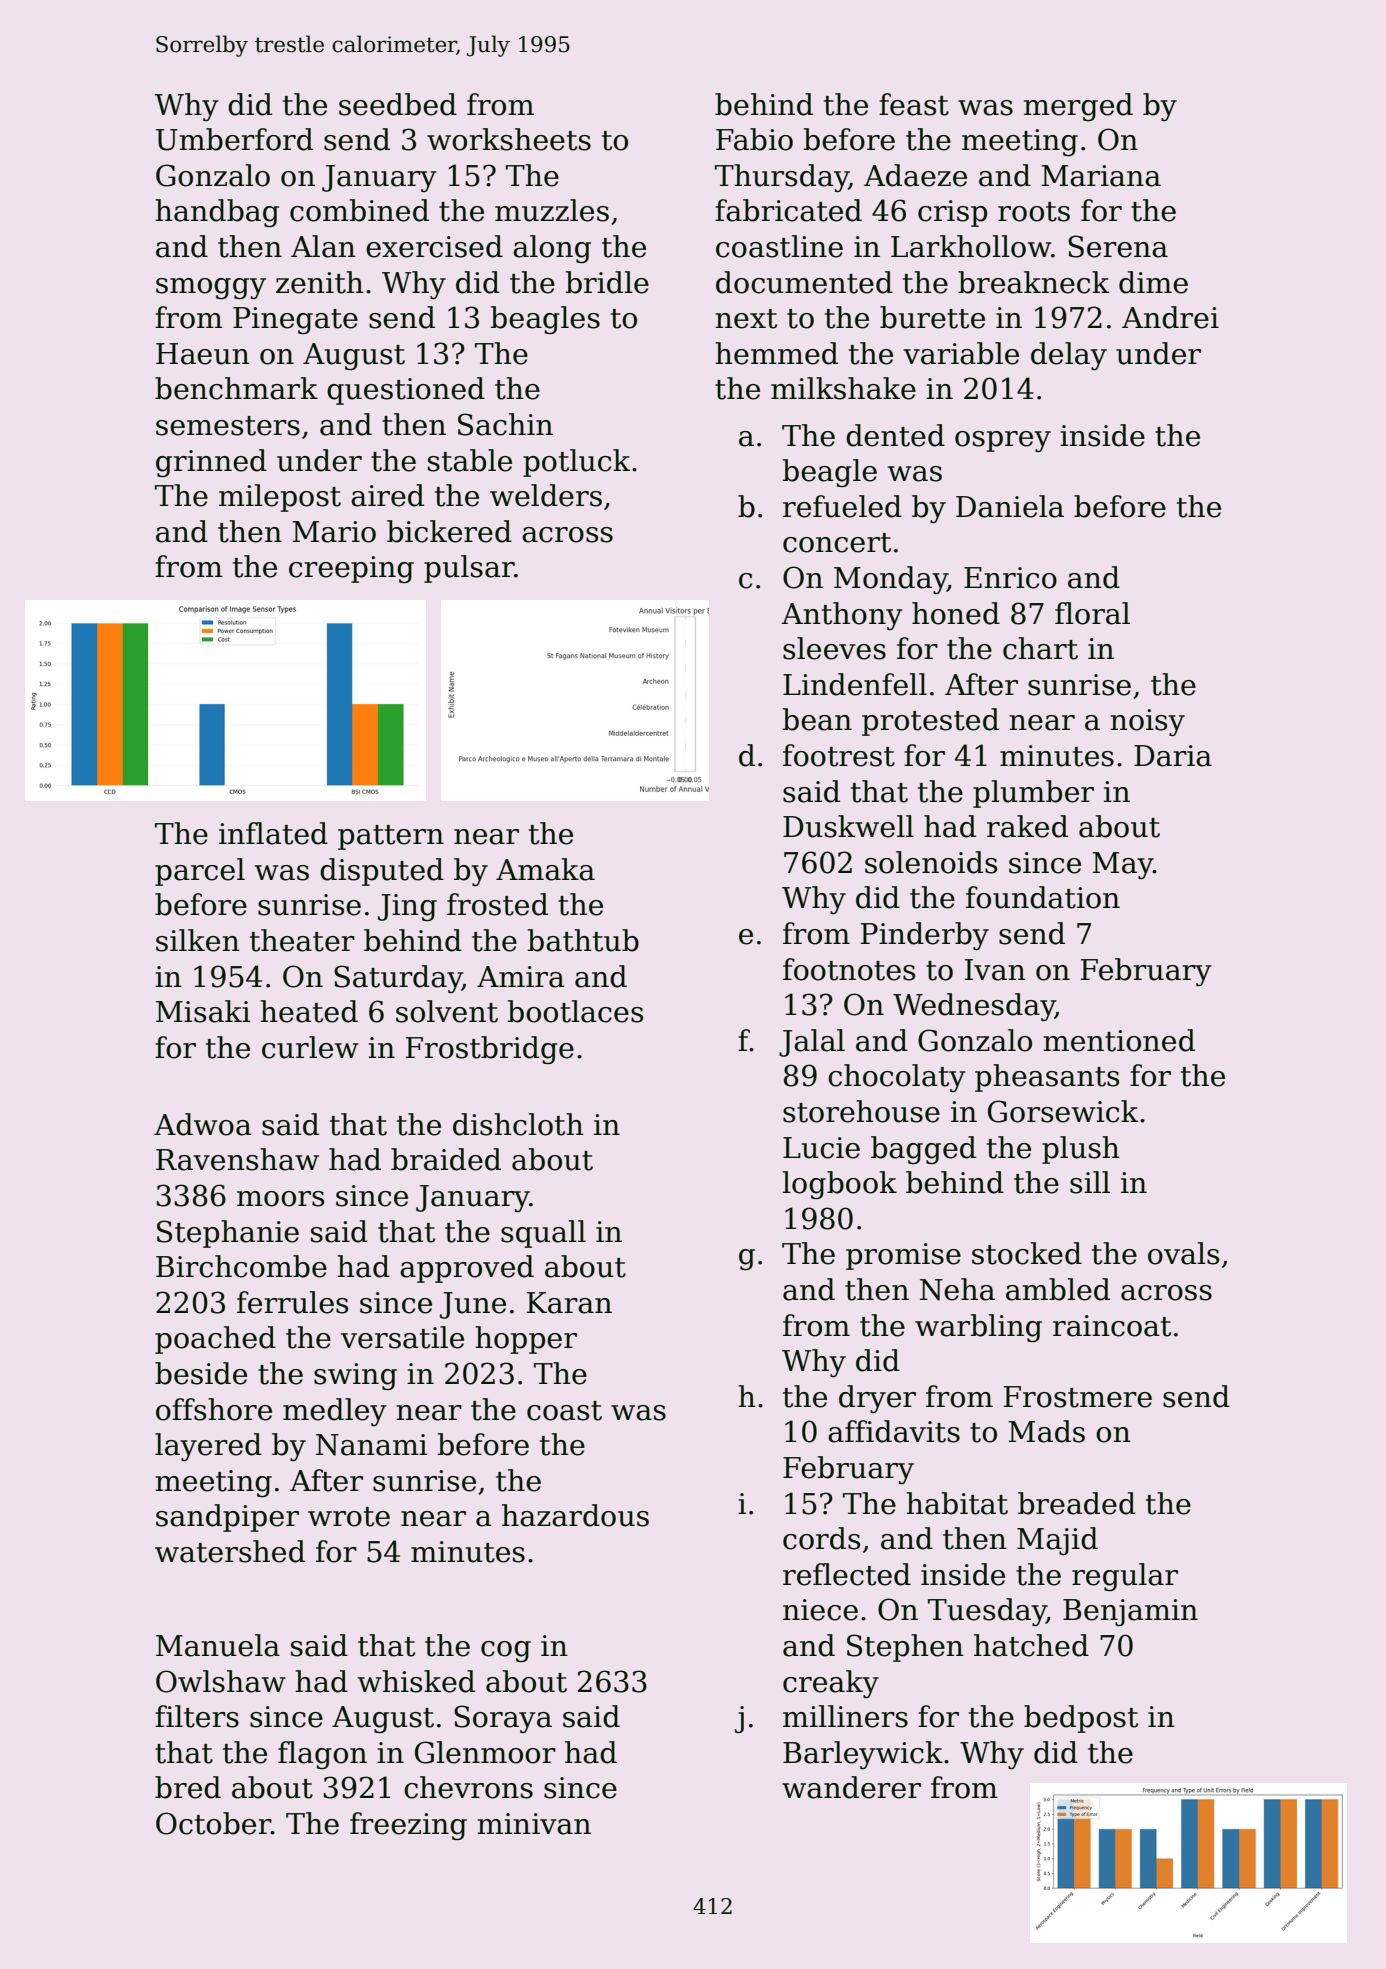 The width and height of the screenshot is (1386, 1969). What do you see at coordinates (197, 1716) in the screenshot?
I see `filters` at bounding box center [197, 1716].
